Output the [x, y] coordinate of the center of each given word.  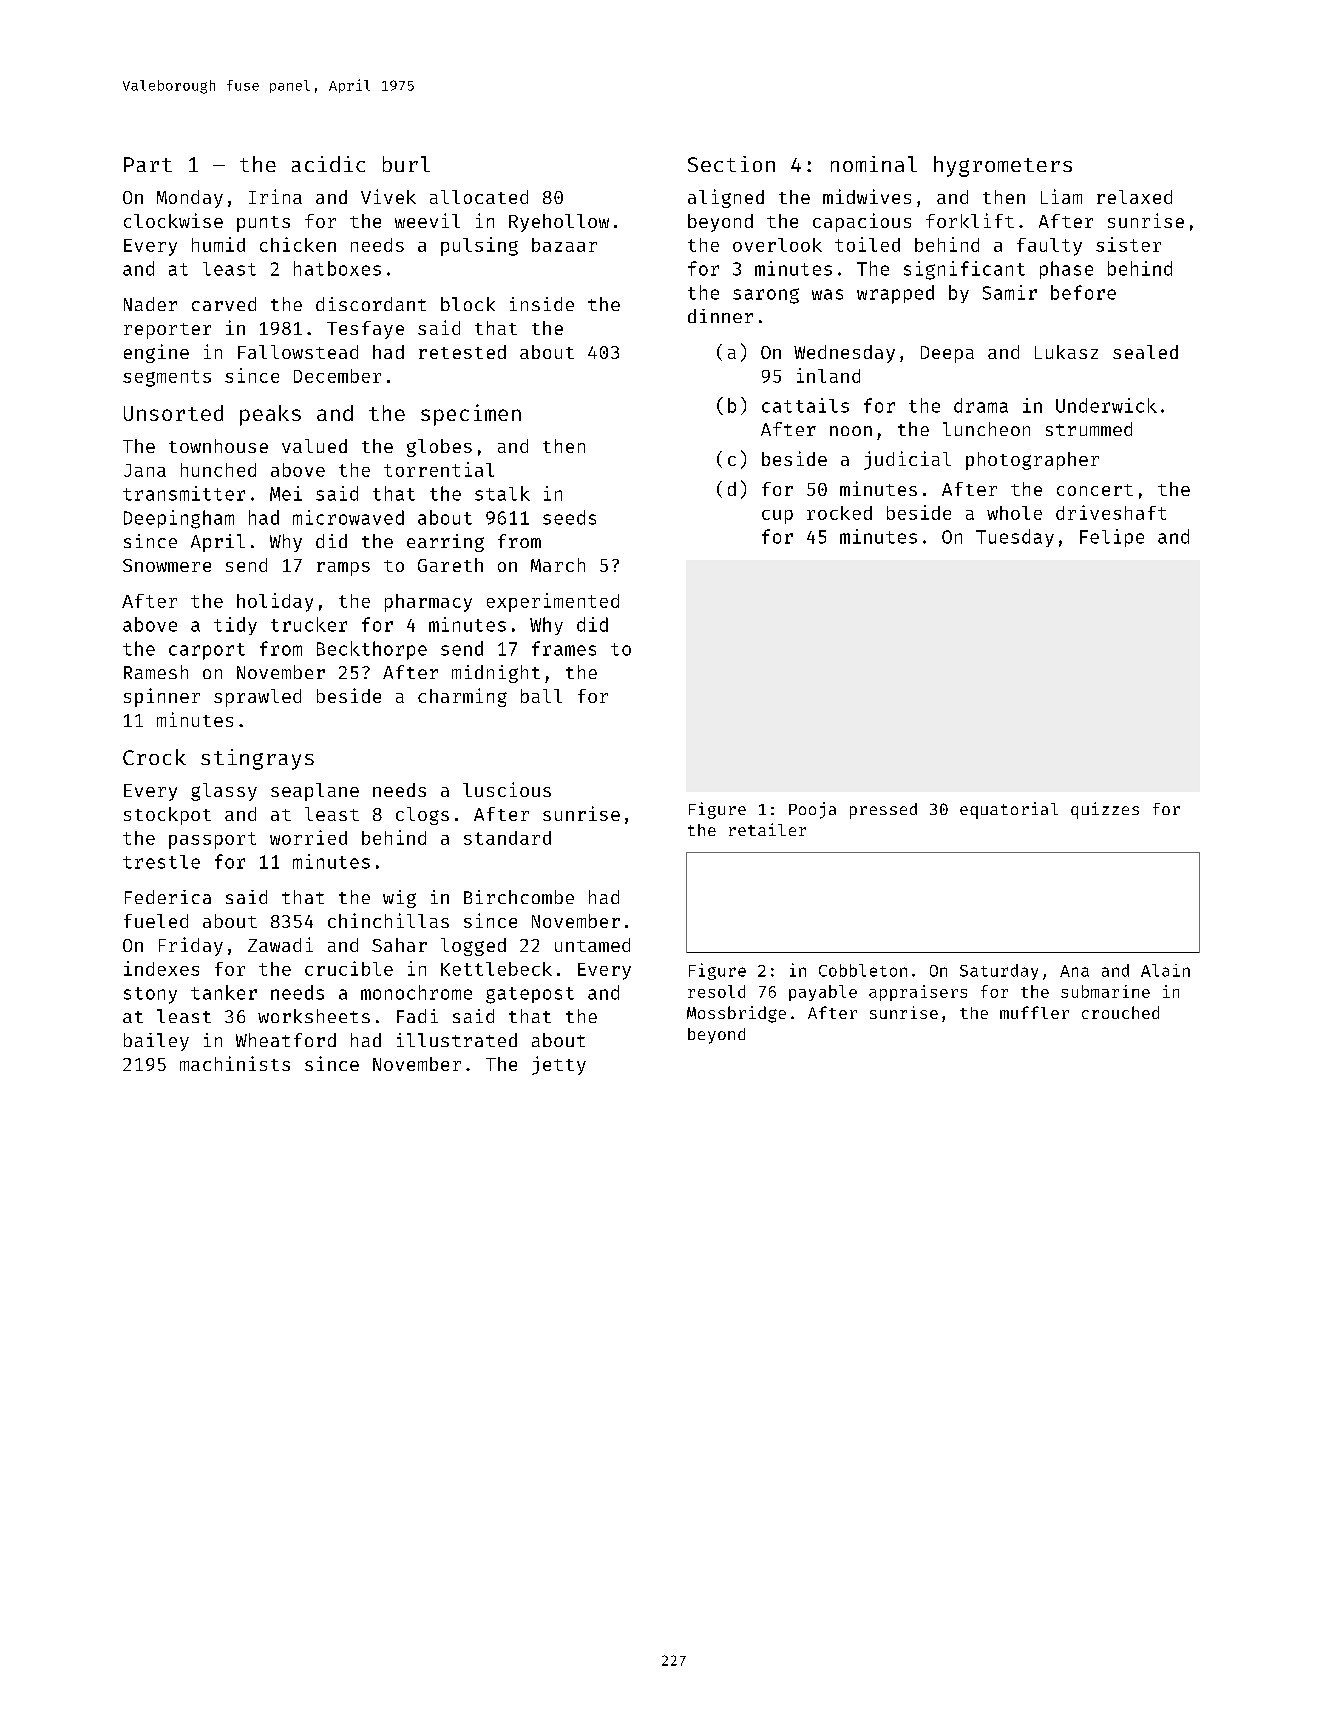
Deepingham [179, 519]
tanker [224, 992]
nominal [874, 164]
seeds [569, 517]
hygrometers [1003, 166]
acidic [328, 164]
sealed [1145, 352]
